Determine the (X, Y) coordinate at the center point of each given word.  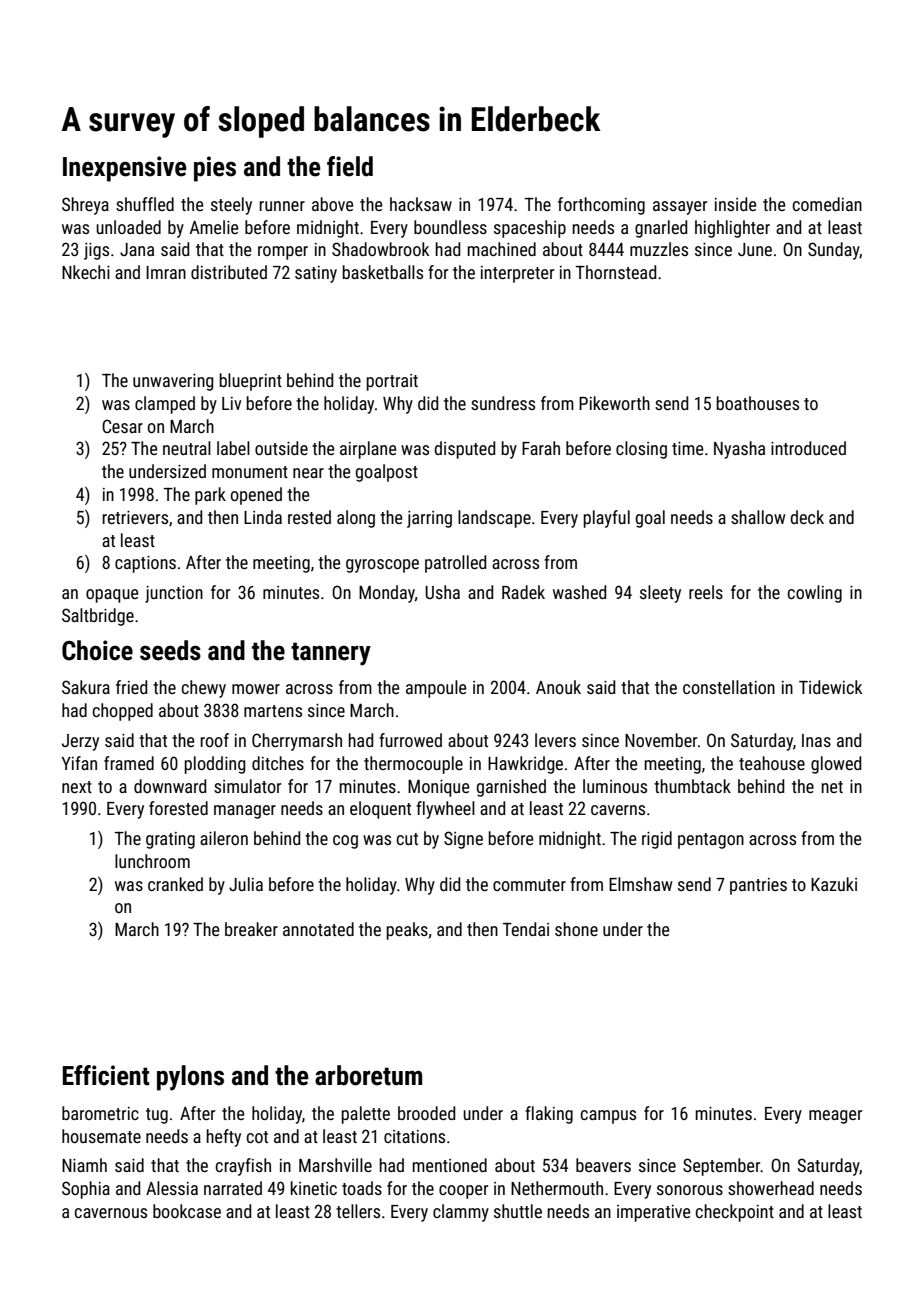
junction (174, 594)
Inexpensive (125, 169)
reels (706, 592)
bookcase (187, 1211)
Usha (442, 592)
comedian (827, 204)
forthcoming (601, 206)
